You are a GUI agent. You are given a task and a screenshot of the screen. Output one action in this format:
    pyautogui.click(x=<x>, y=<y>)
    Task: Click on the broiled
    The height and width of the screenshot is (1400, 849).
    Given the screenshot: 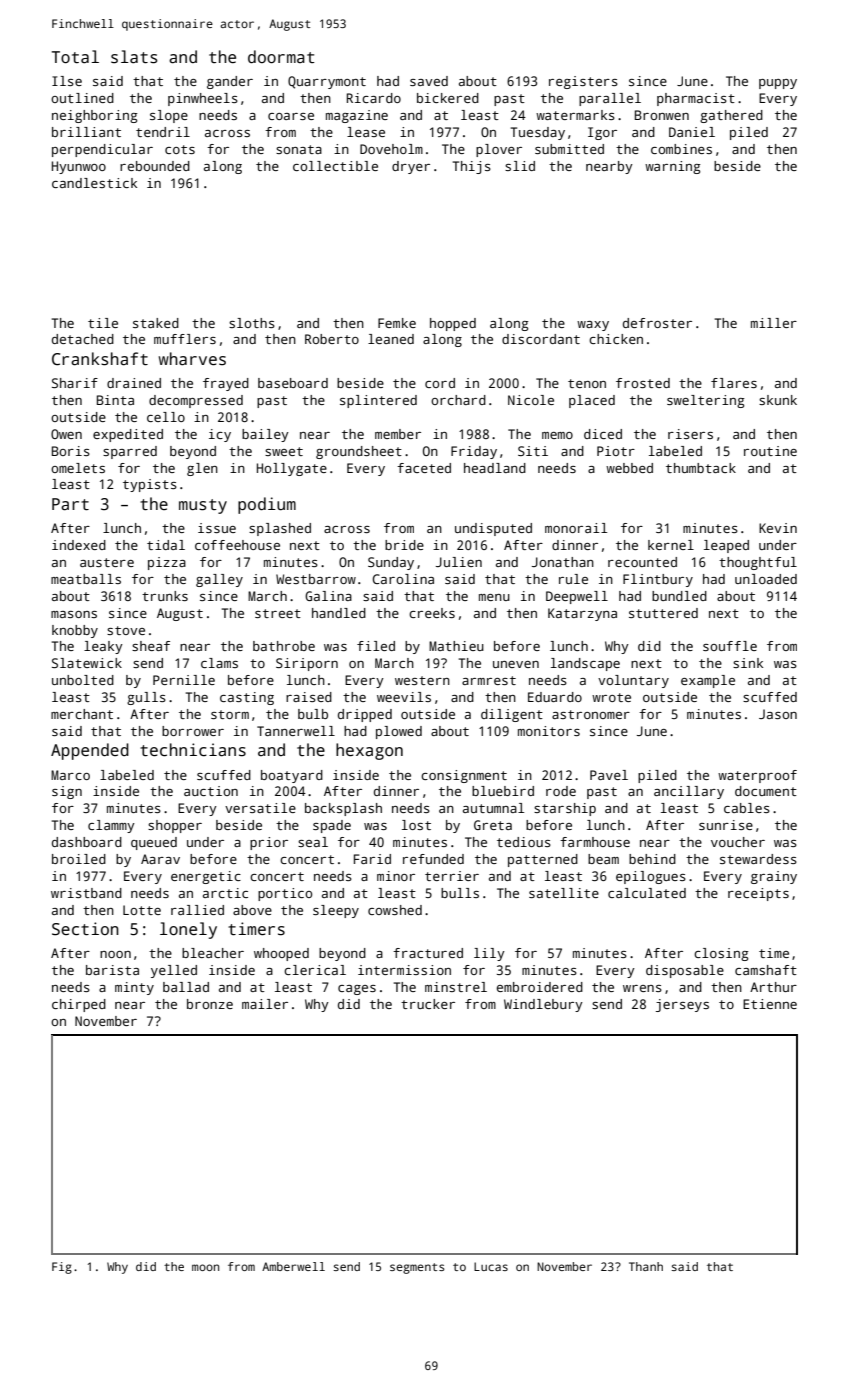 What is the action you would take?
    pyautogui.click(x=79, y=859)
